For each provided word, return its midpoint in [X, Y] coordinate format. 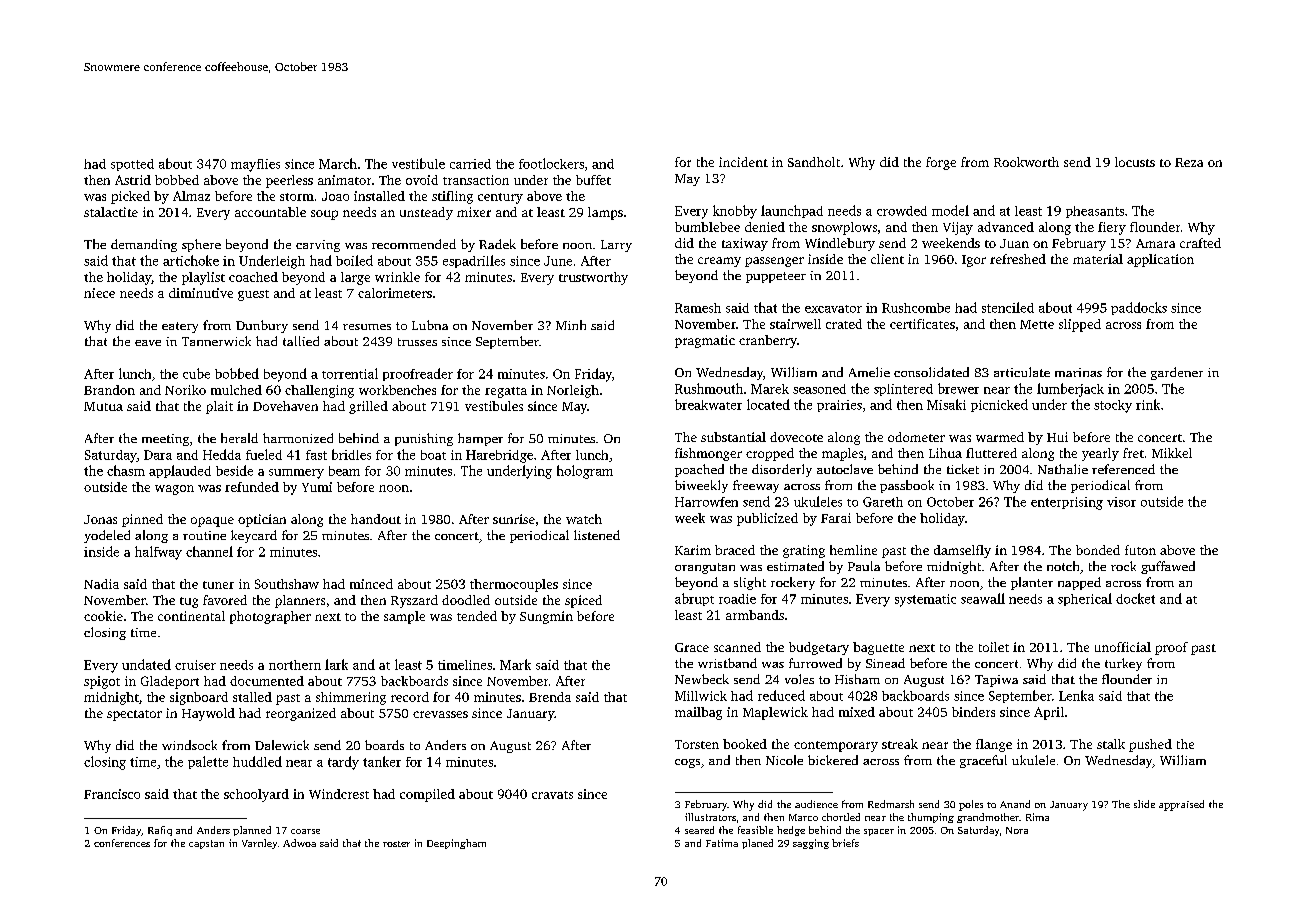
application [1160, 260]
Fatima [722, 843]
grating [804, 551]
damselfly [962, 551]
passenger [774, 262]
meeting [165, 440]
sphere [201, 245]
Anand [1015, 804]
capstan [206, 844]
